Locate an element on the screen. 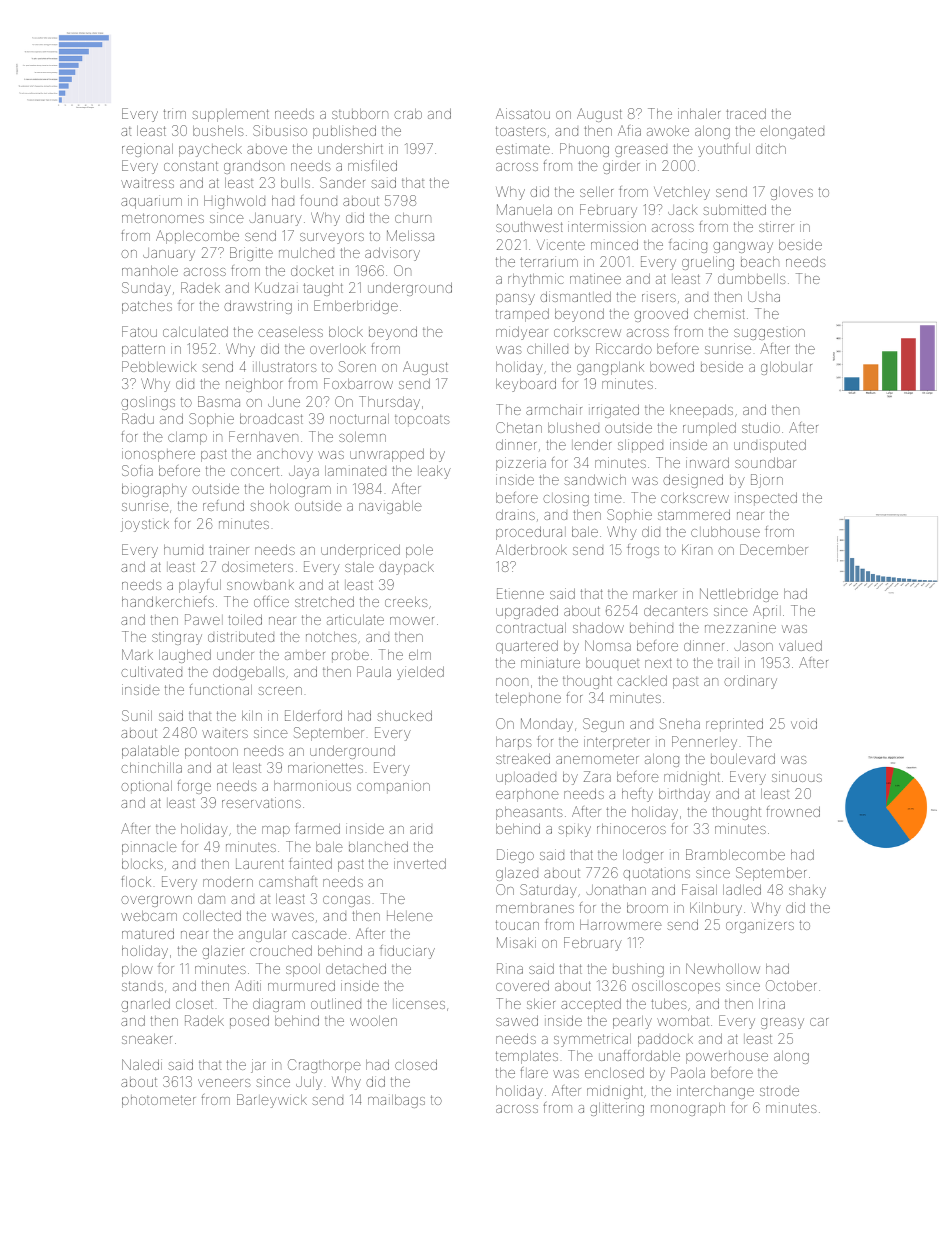 Image resolution: width=952 pixels, height=1233 pixels. Laurent is located at coordinates (260, 864).
